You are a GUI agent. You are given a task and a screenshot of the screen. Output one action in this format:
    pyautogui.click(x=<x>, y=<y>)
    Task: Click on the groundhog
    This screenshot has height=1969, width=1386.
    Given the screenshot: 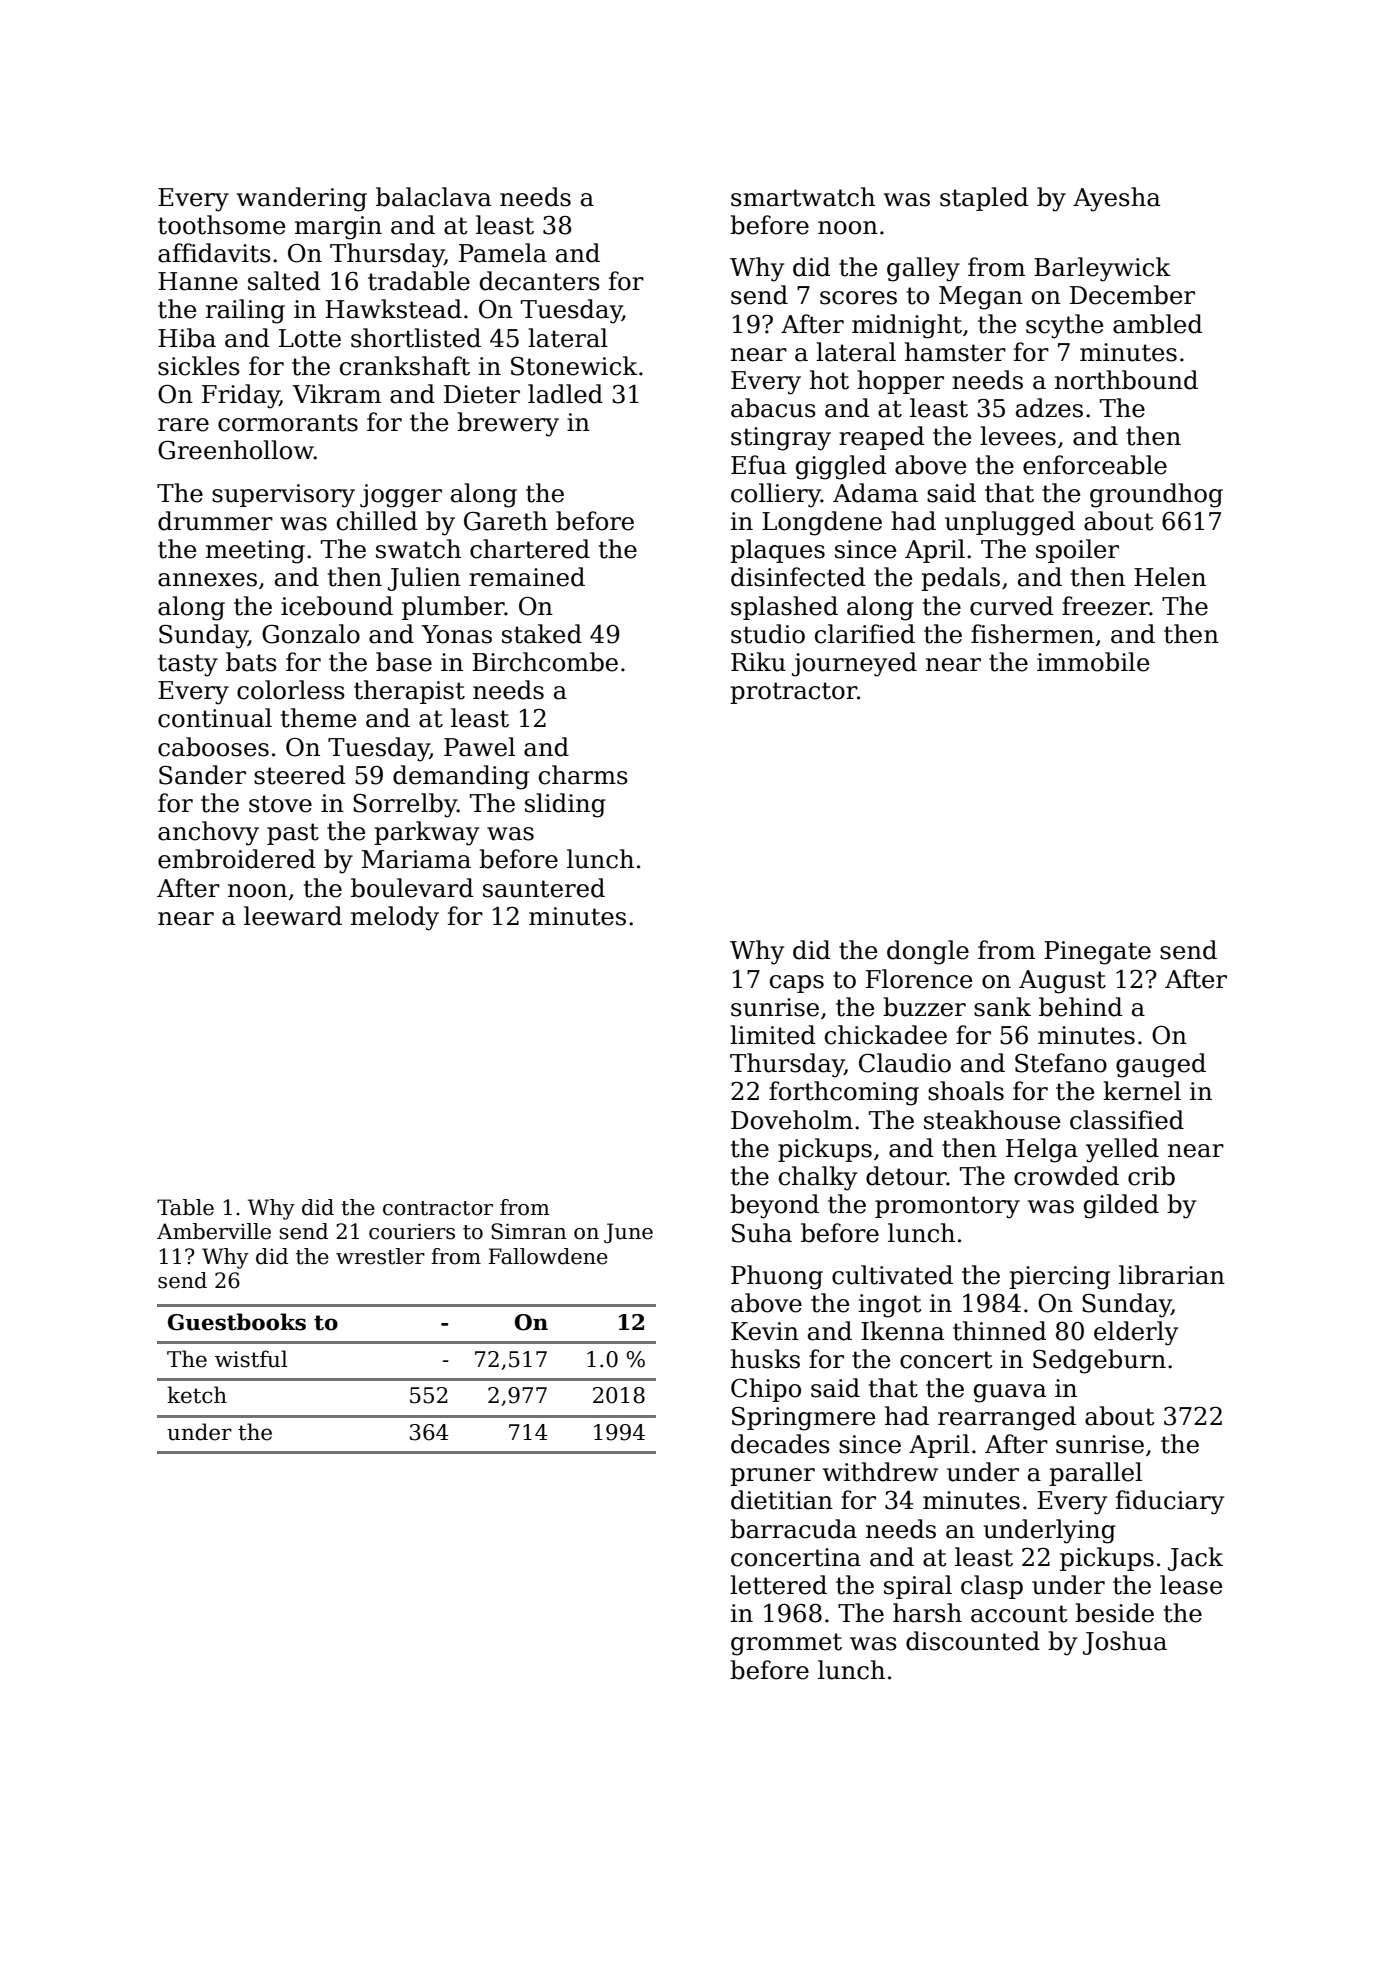 What is the action you would take?
    pyautogui.click(x=1156, y=495)
